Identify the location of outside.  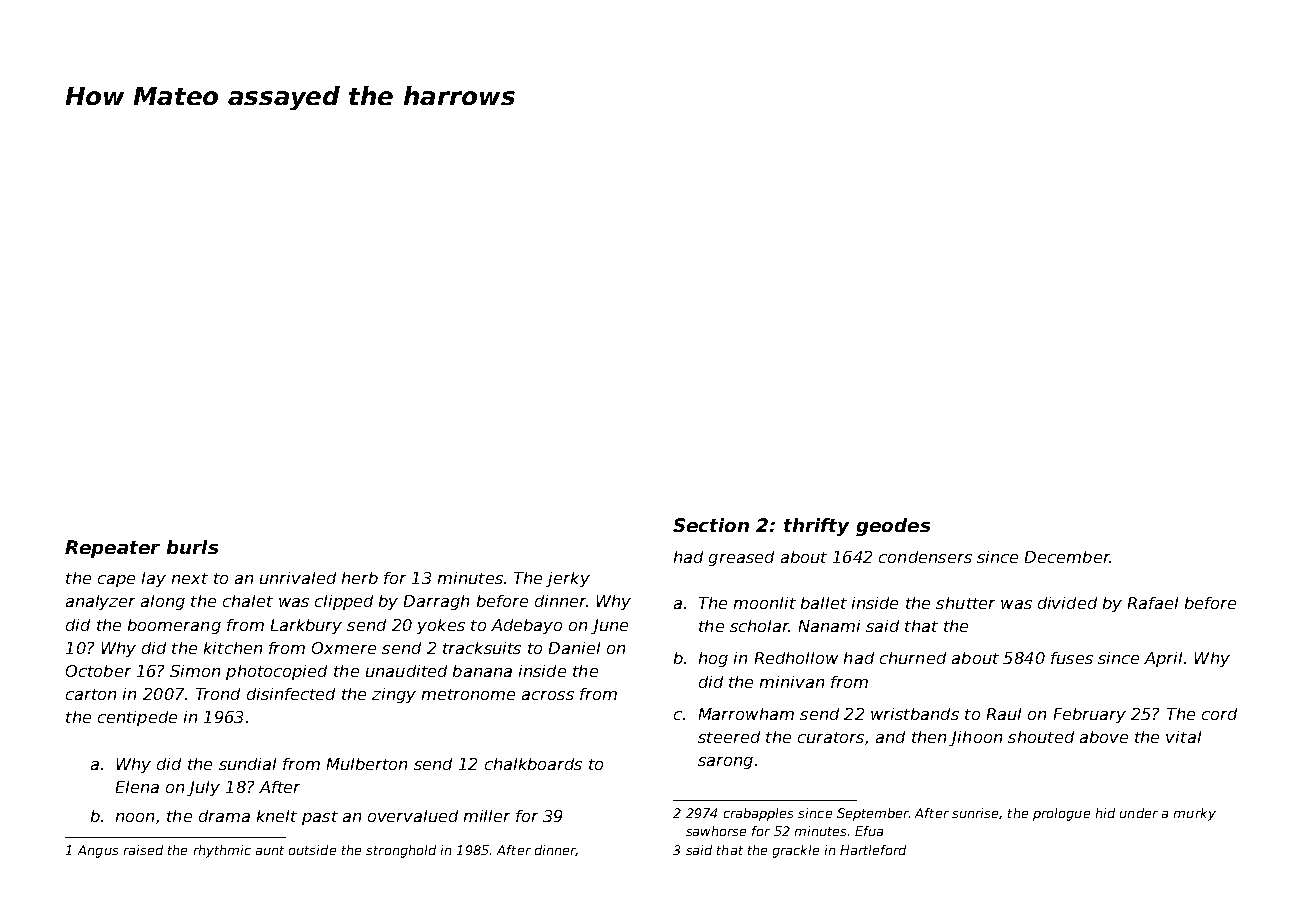
(312, 850).
